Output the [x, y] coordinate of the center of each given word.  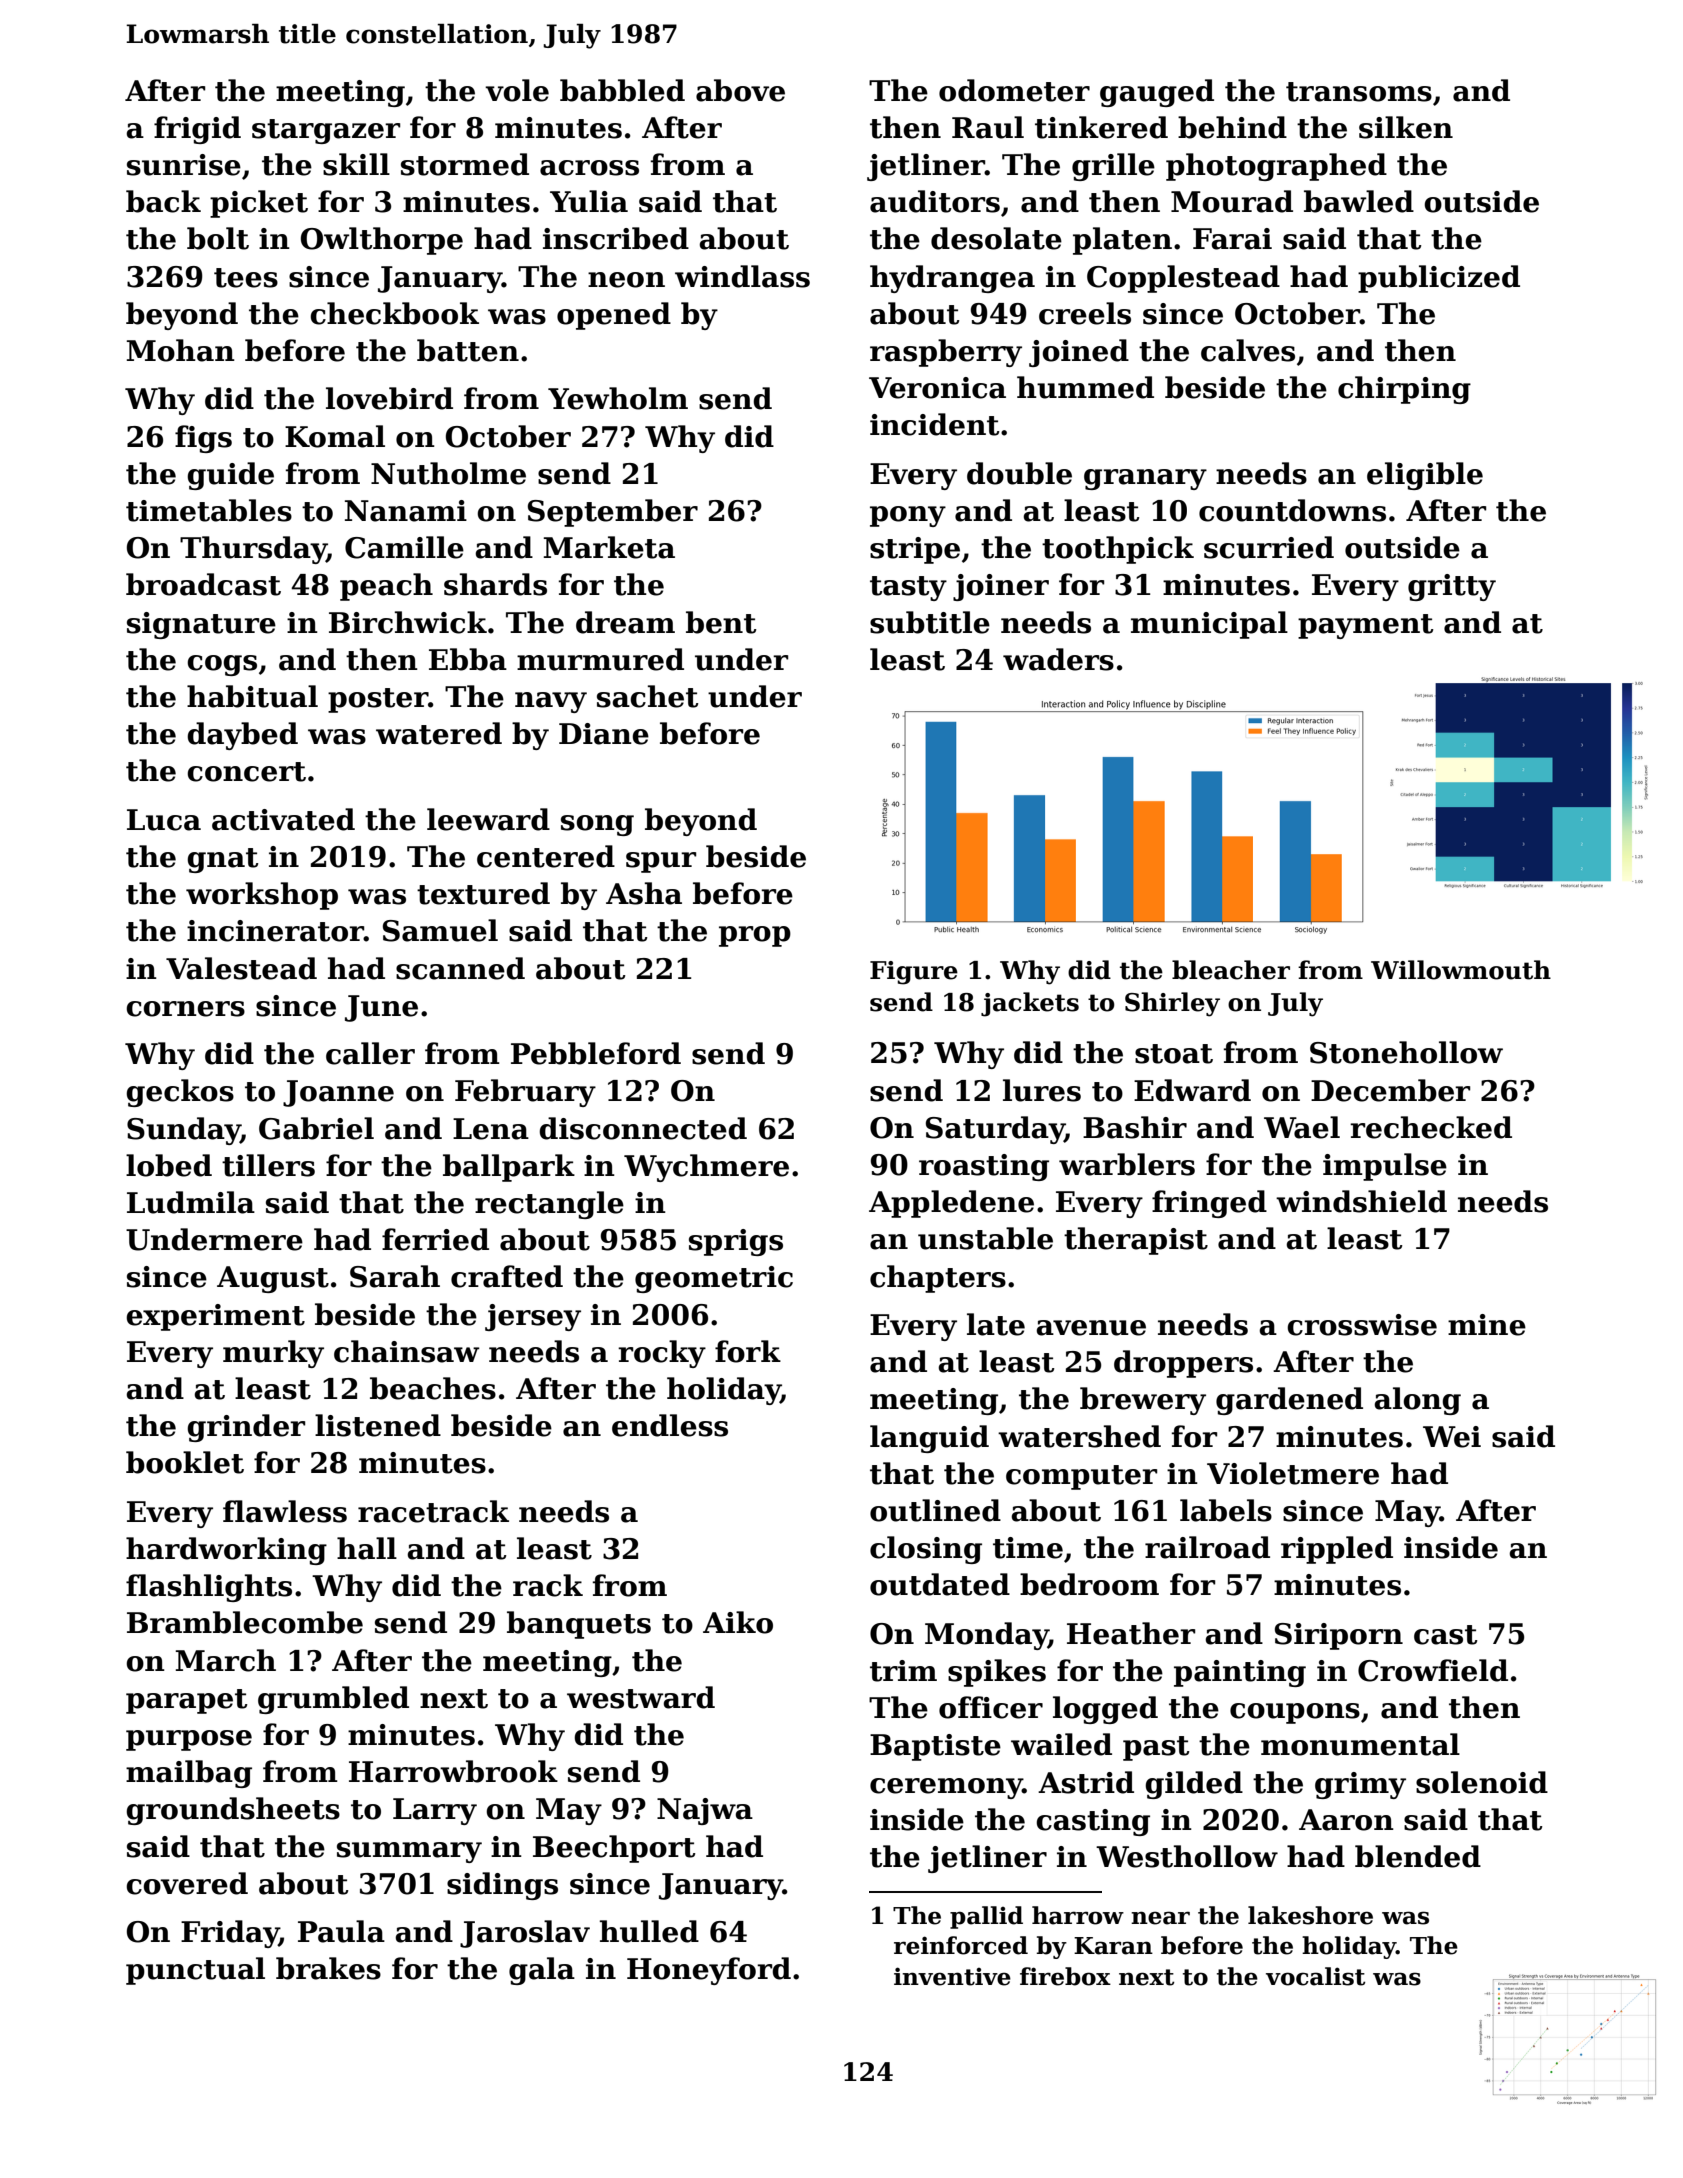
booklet [185, 1462]
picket [259, 204]
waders [1058, 659]
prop [755, 936]
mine [1487, 1325]
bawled [1359, 201]
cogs [222, 665]
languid [929, 1439]
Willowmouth [1461, 970]
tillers [268, 1165]
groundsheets [233, 1811]
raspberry [946, 353]
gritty [1452, 587]
